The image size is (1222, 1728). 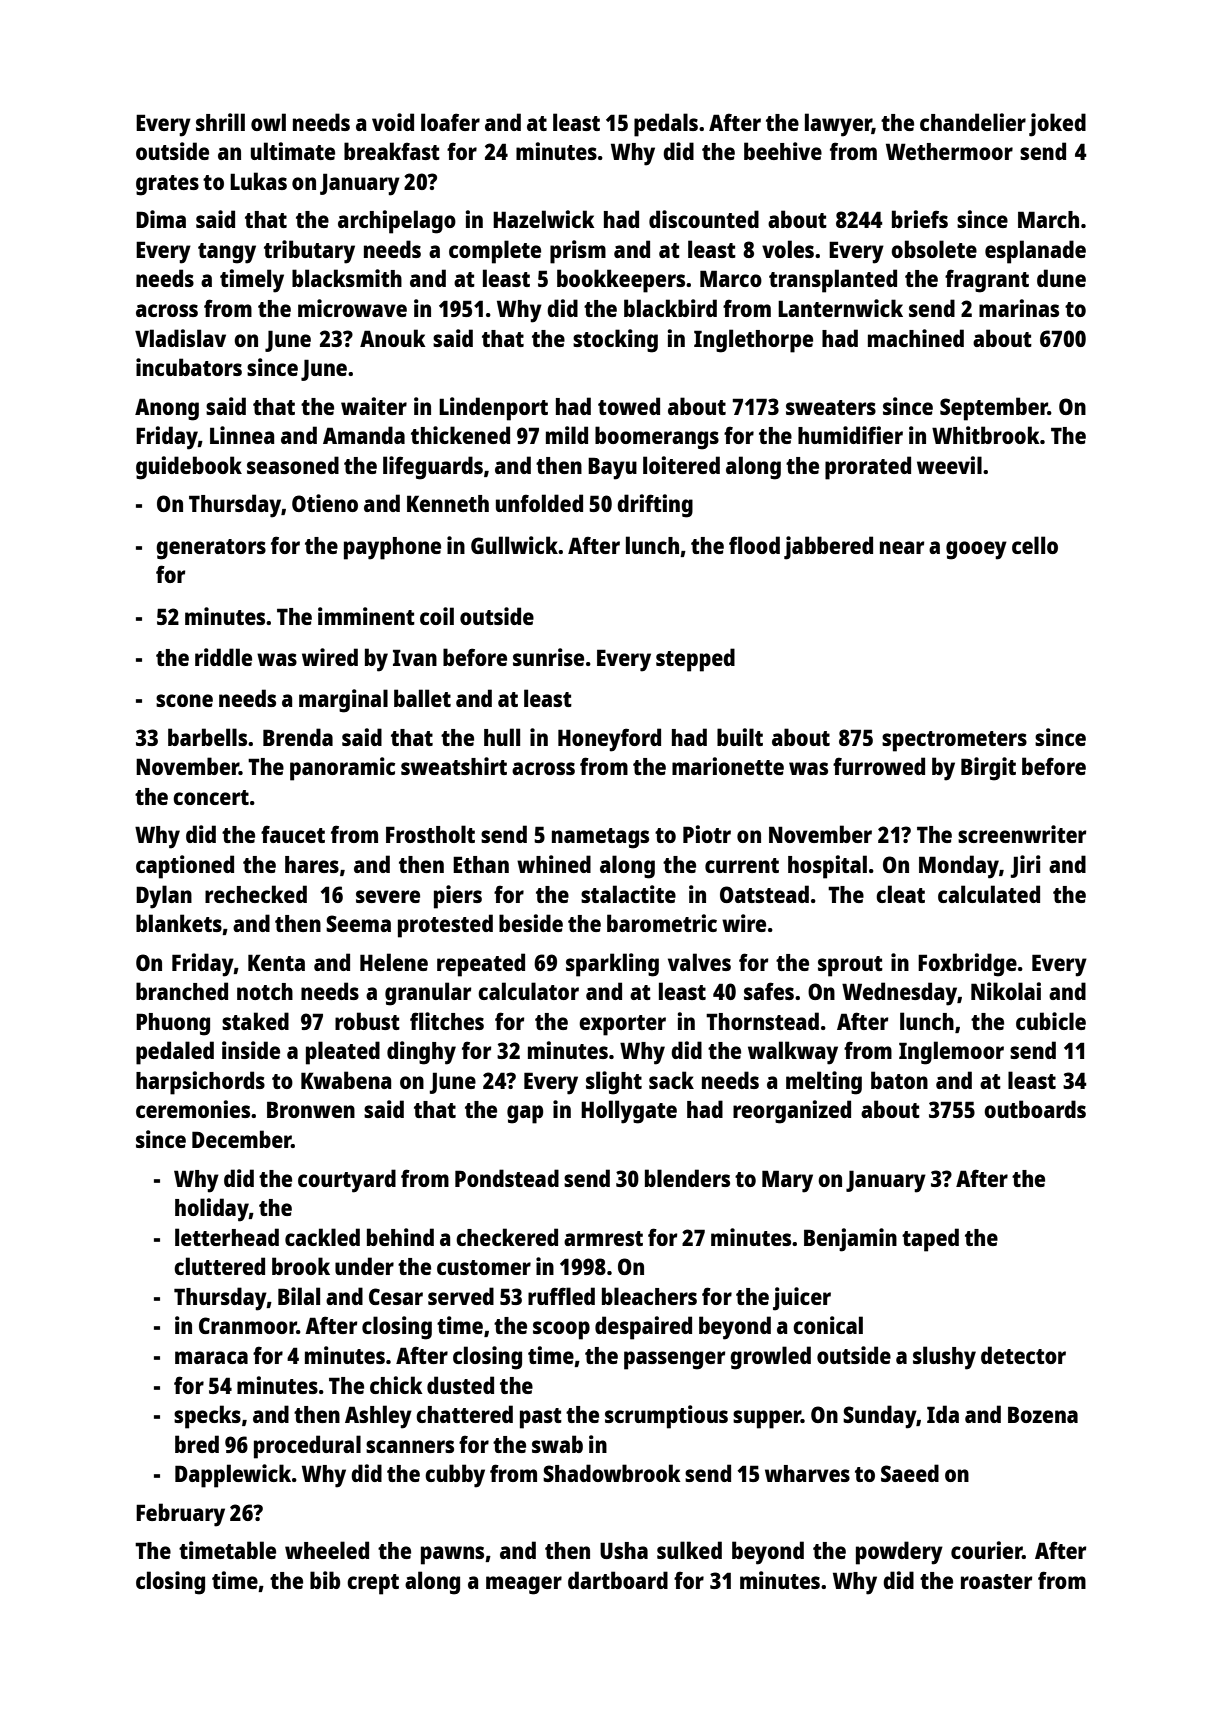 I want to click on crept, so click(x=373, y=1584).
